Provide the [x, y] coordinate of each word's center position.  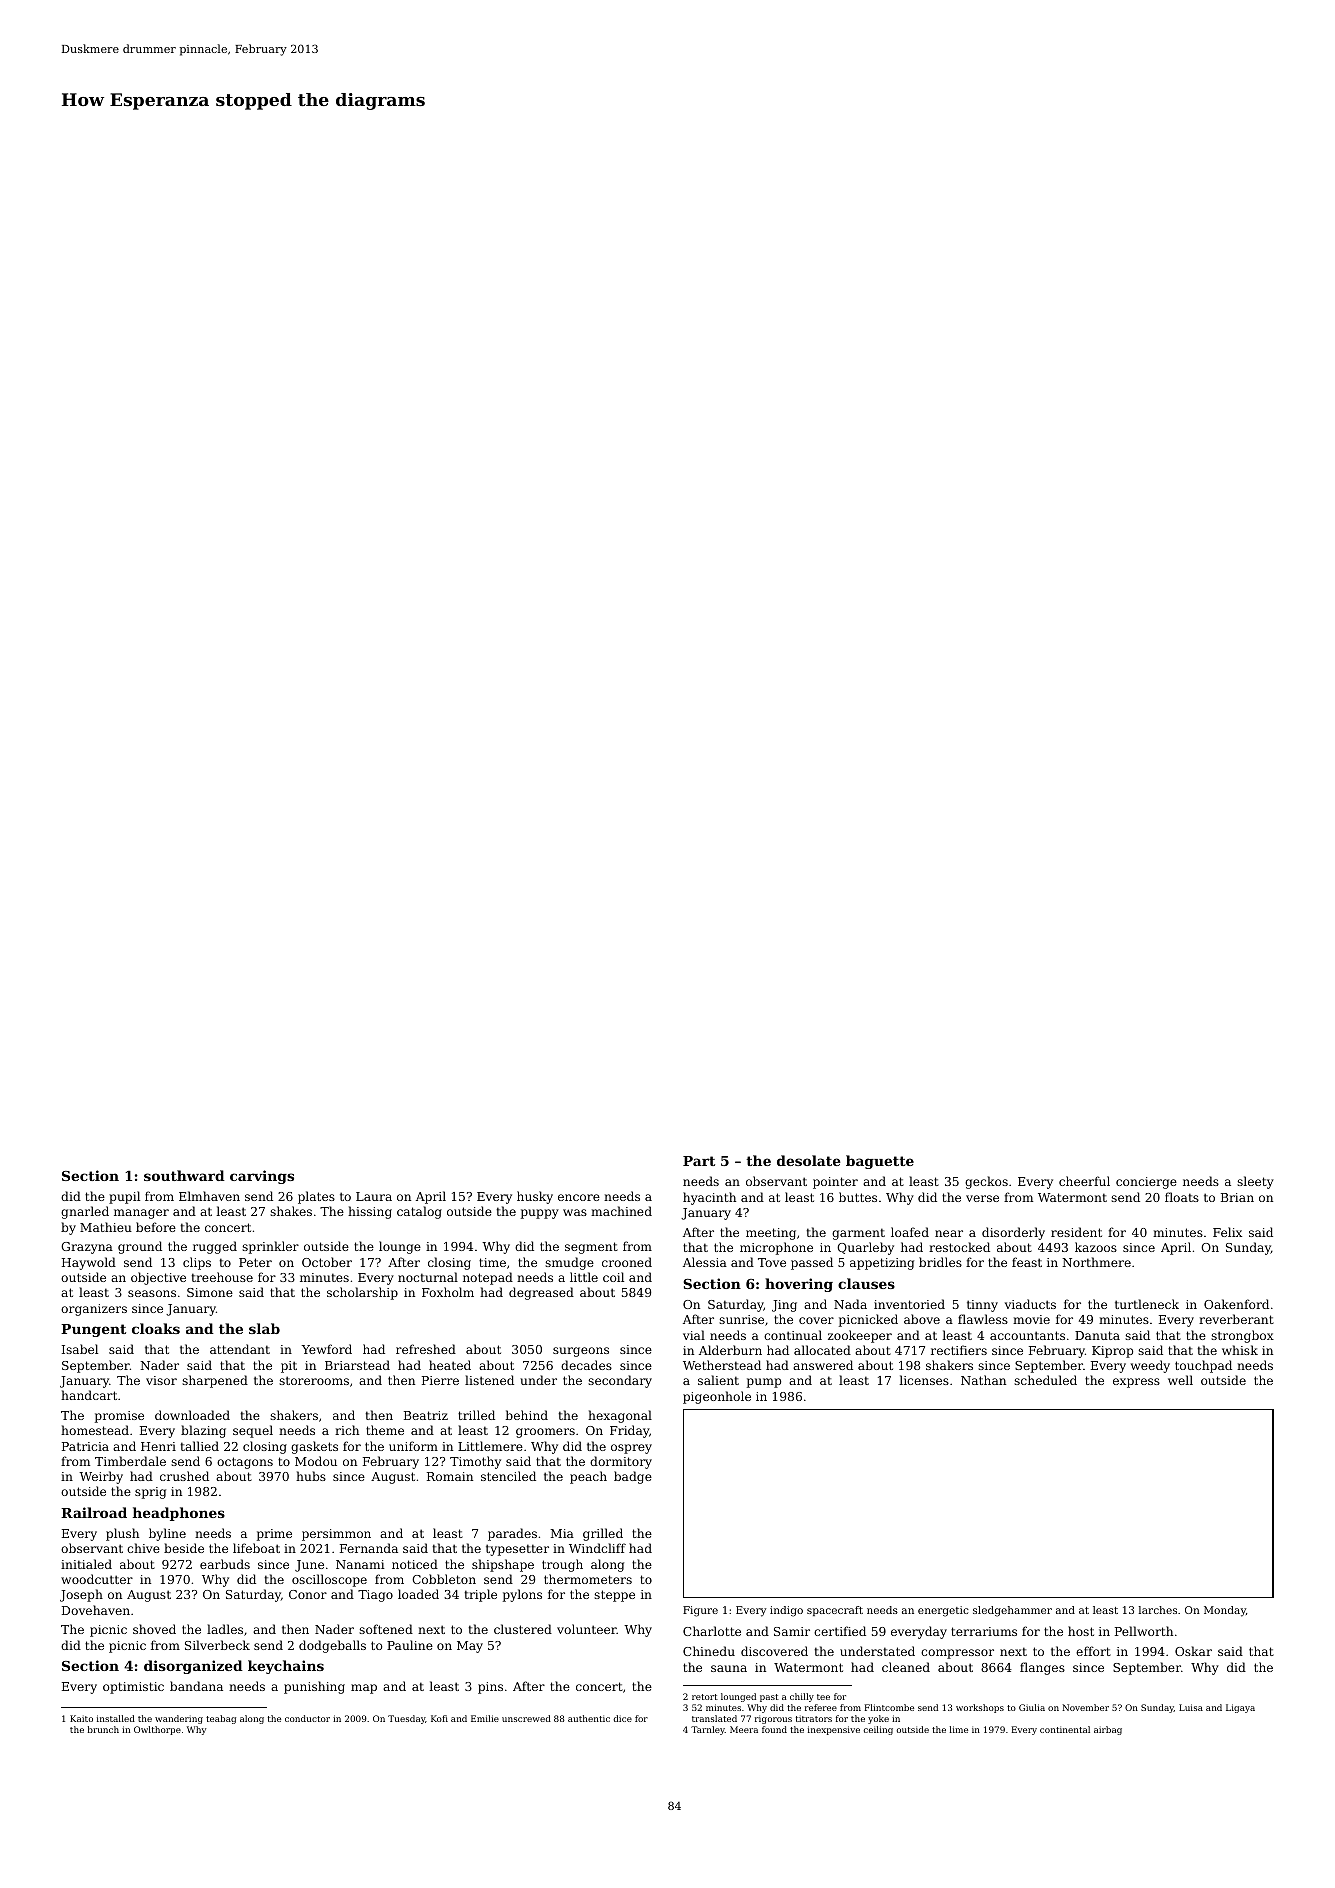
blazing [203, 1431]
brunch [103, 1729]
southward [184, 1175]
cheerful [1084, 1181]
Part [699, 1161]
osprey [631, 1449]
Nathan [983, 1380]
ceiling [878, 1730]
